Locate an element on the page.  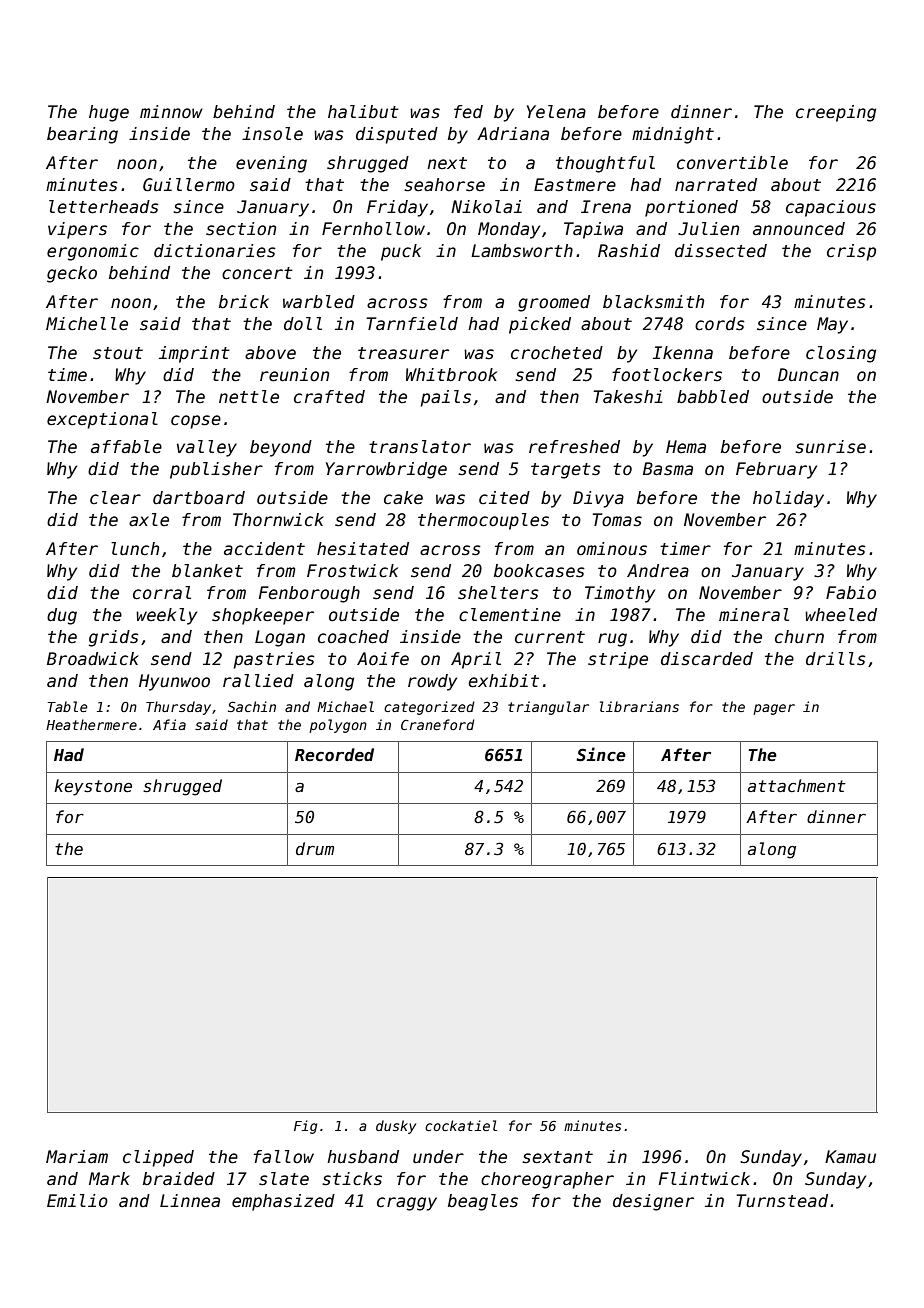
sunrise is located at coordinates (830, 447).
